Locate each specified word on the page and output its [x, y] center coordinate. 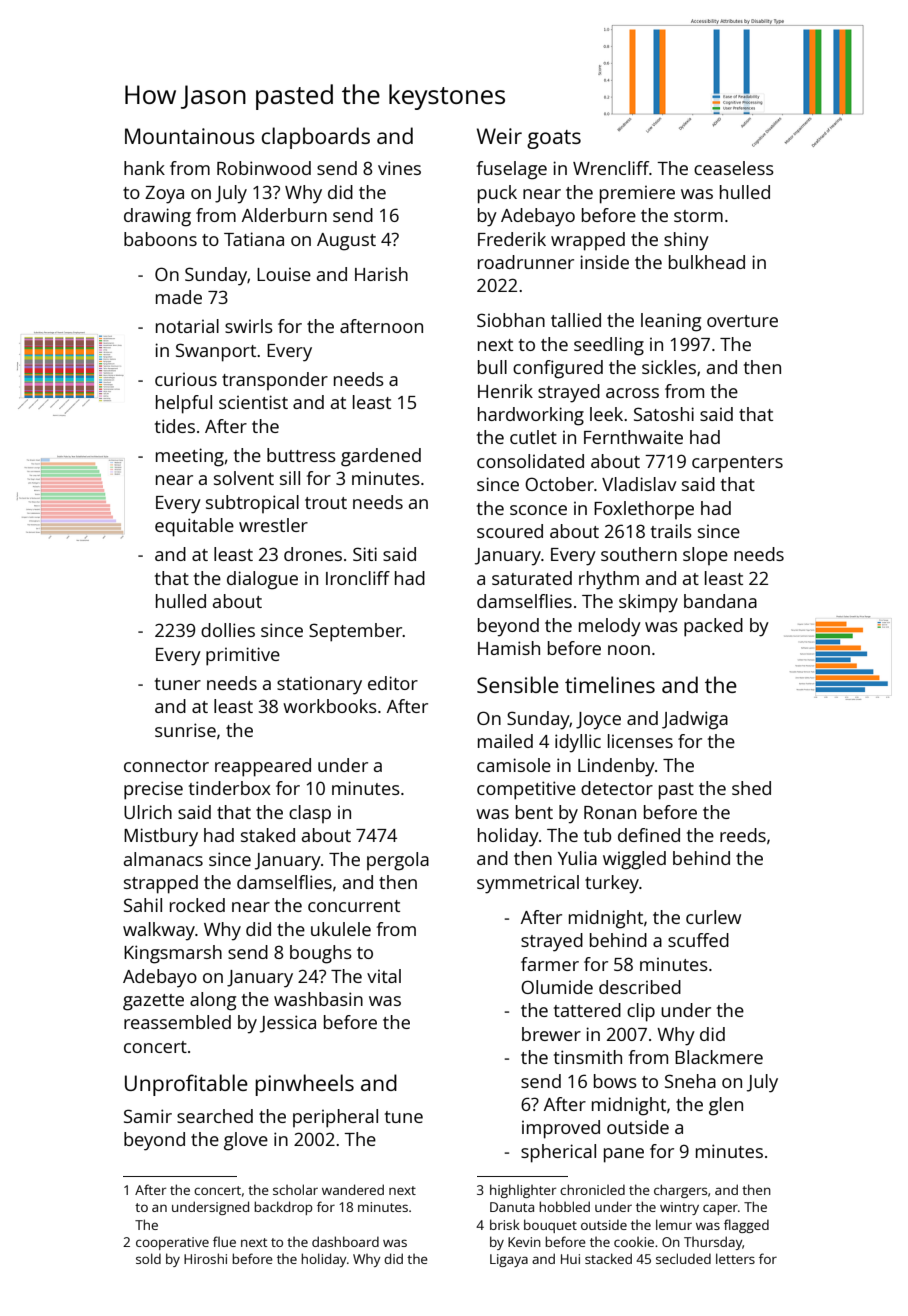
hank [144, 168]
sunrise [185, 730]
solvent [244, 478]
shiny [686, 241]
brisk [505, 1224]
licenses [640, 741]
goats [554, 139]
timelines [610, 684]
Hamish [509, 648]
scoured [510, 531]
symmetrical [528, 884]
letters [735, 1258]
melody [610, 627]
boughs [321, 954]
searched [215, 1116]
